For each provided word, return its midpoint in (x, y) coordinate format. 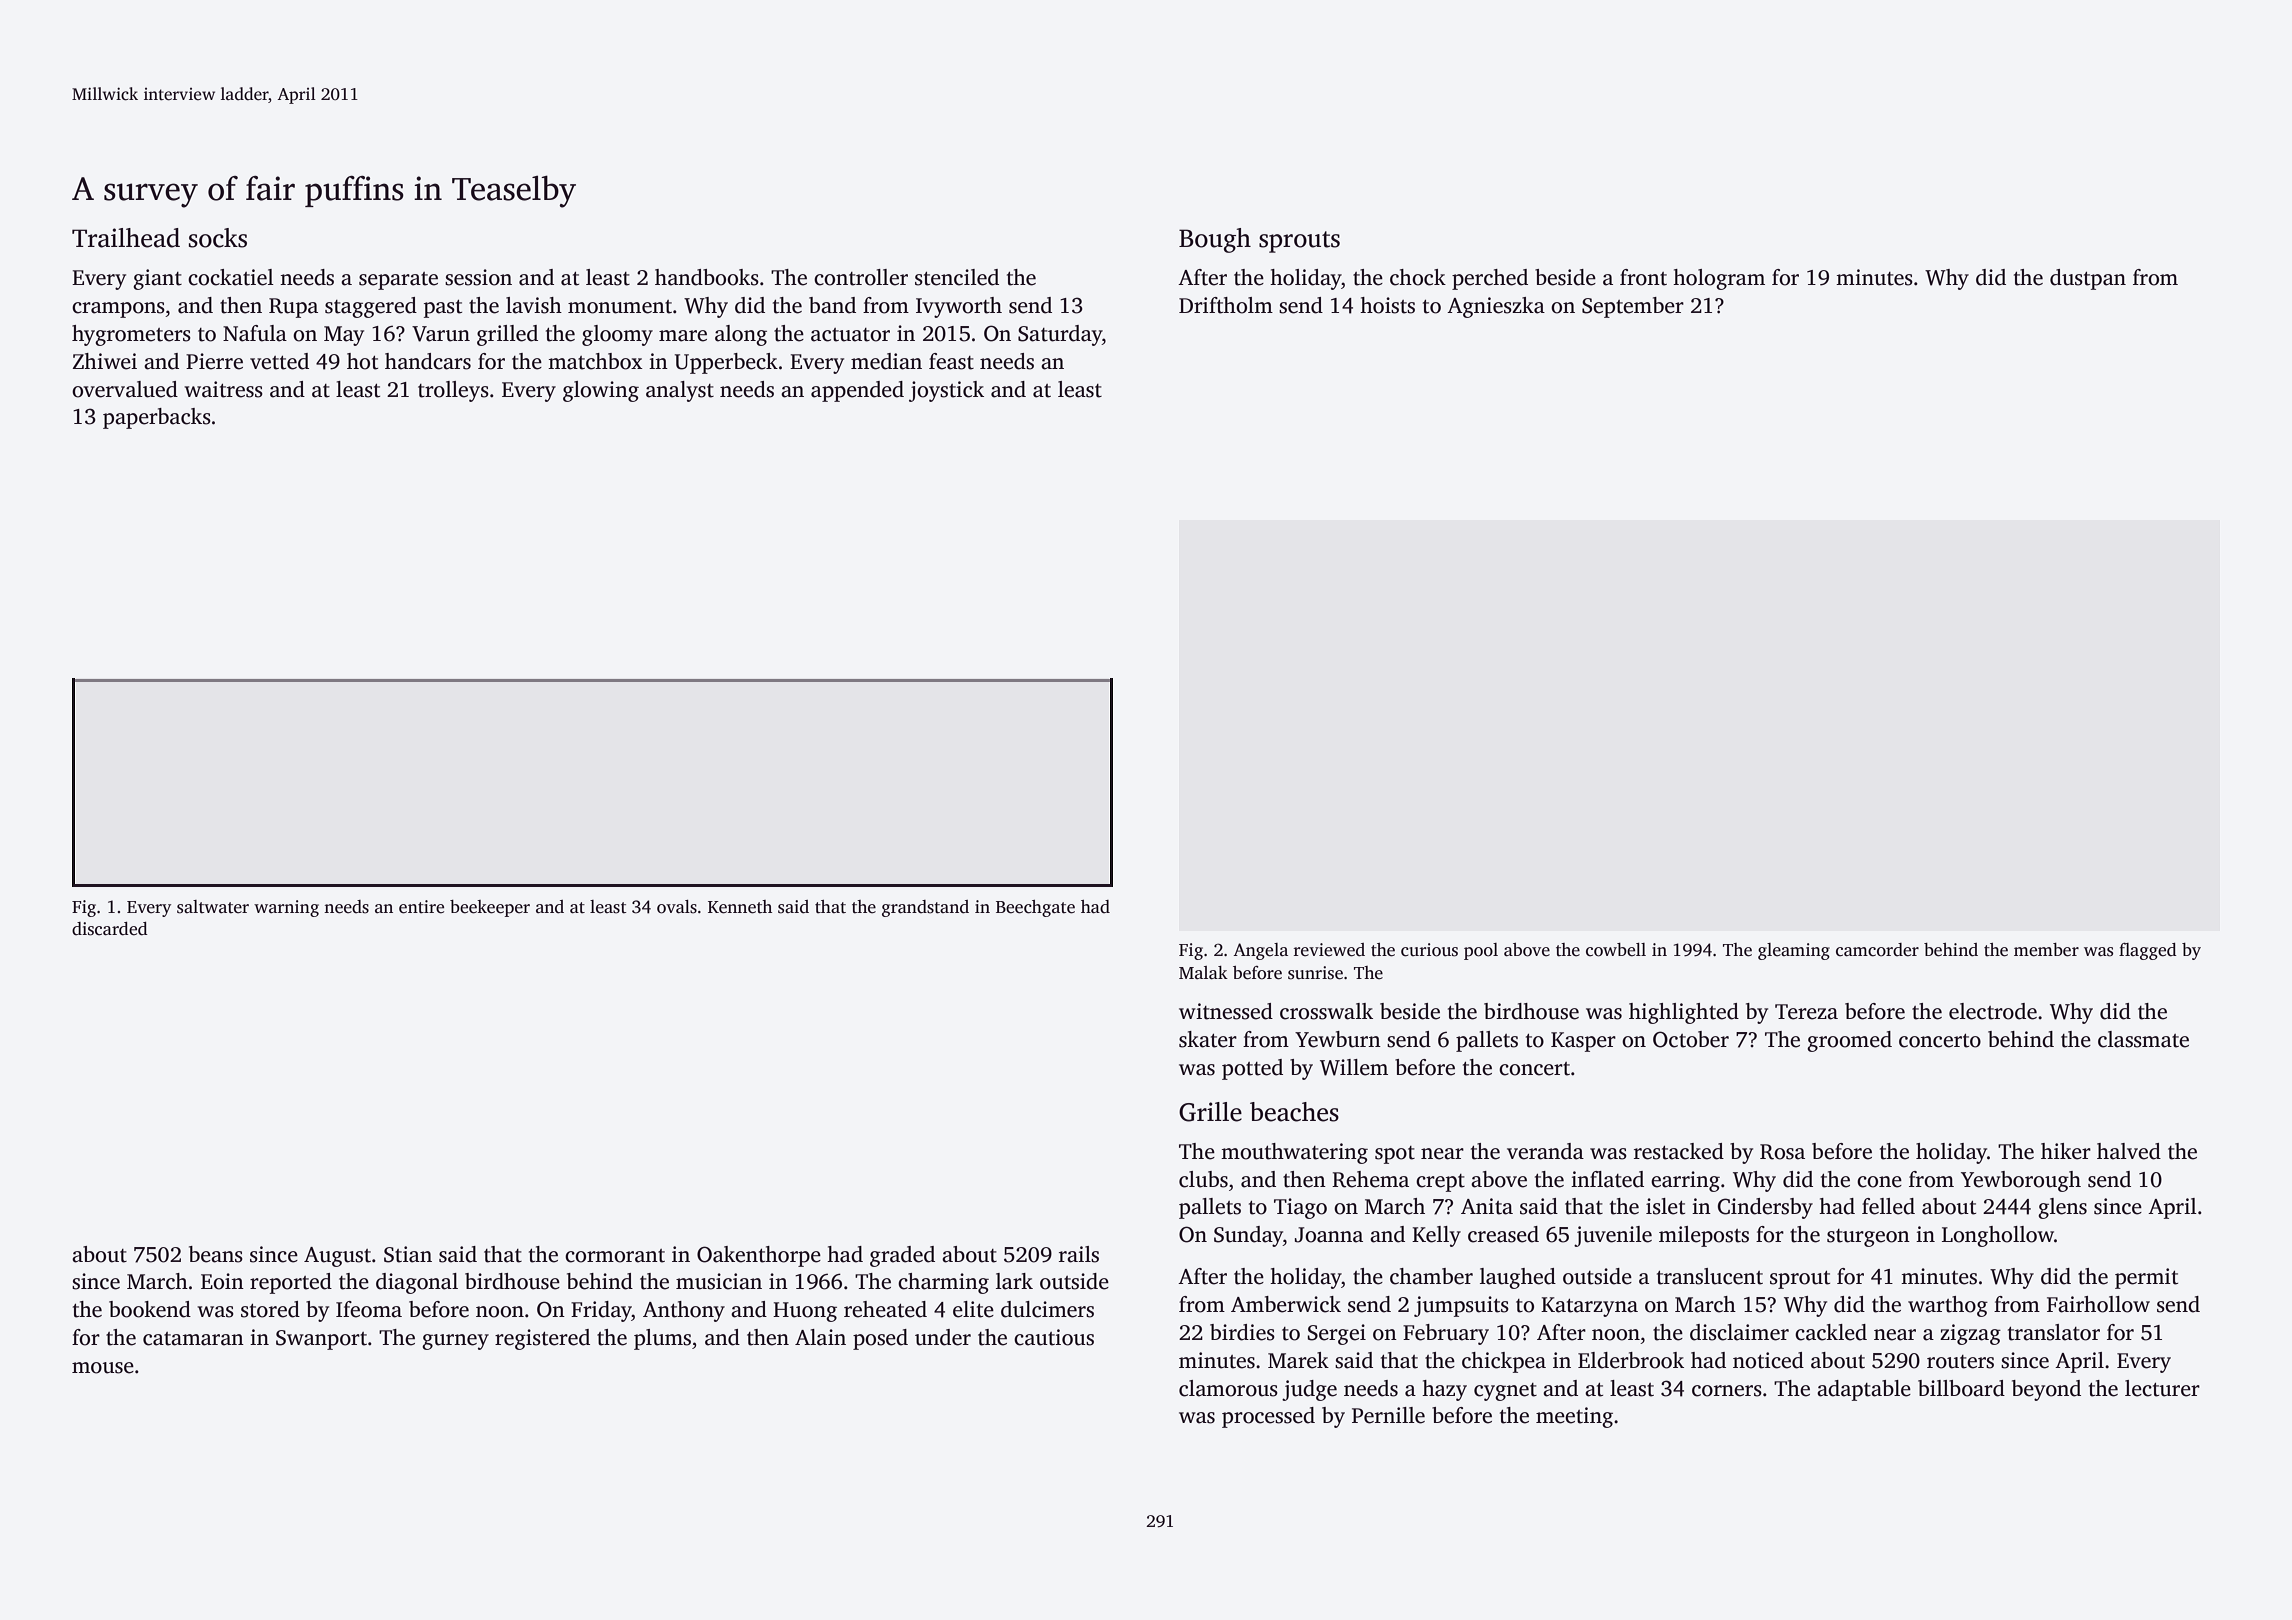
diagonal (417, 1283)
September (1633, 307)
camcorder (1877, 950)
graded (902, 1256)
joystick (946, 391)
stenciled (957, 277)
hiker (2066, 1151)
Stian (408, 1254)
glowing (601, 391)
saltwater (213, 907)
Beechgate (1035, 908)
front (1643, 277)
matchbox (595, 361)
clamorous (1228, 1388)
